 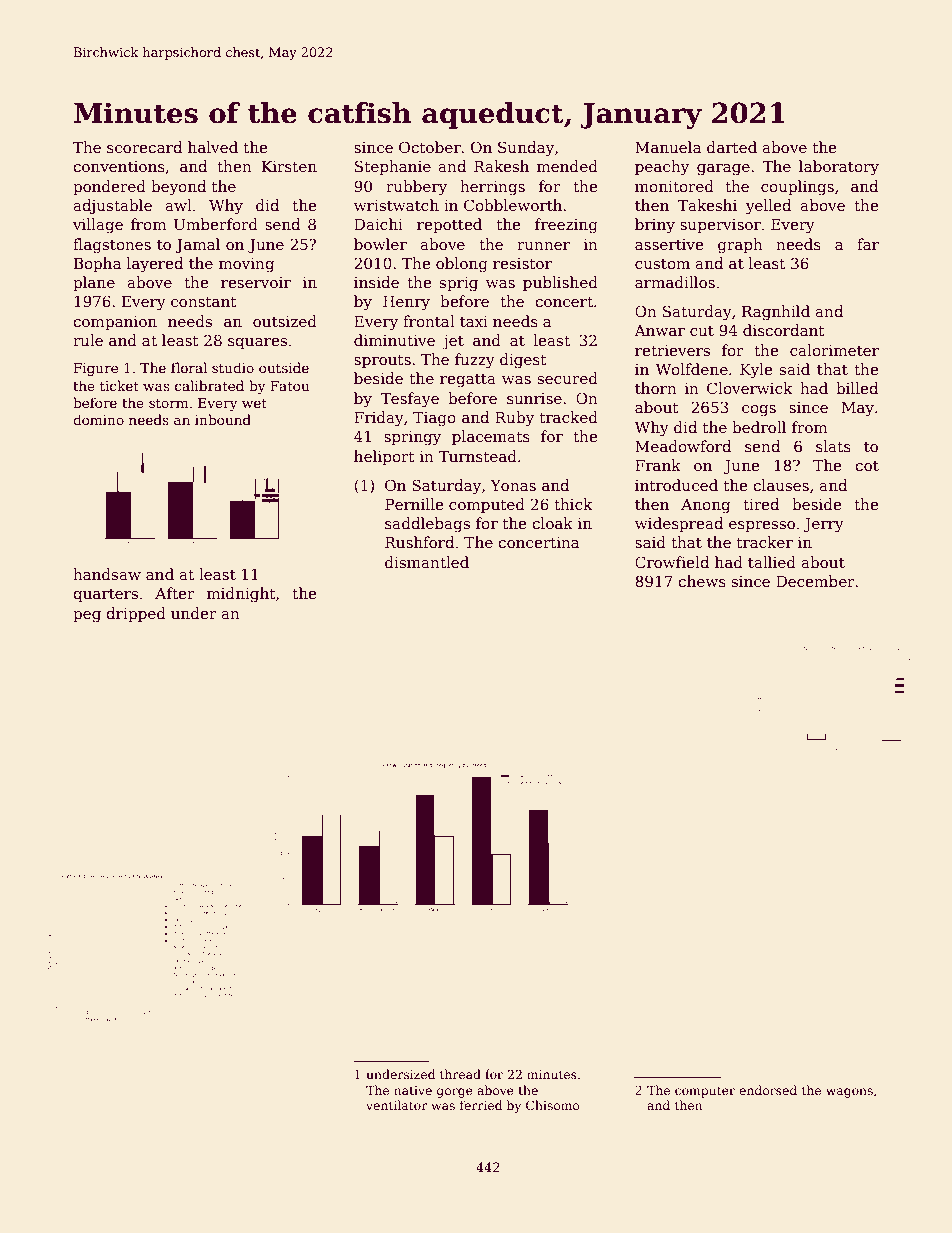 I want to click on cot, so click(x=867, y=466).
